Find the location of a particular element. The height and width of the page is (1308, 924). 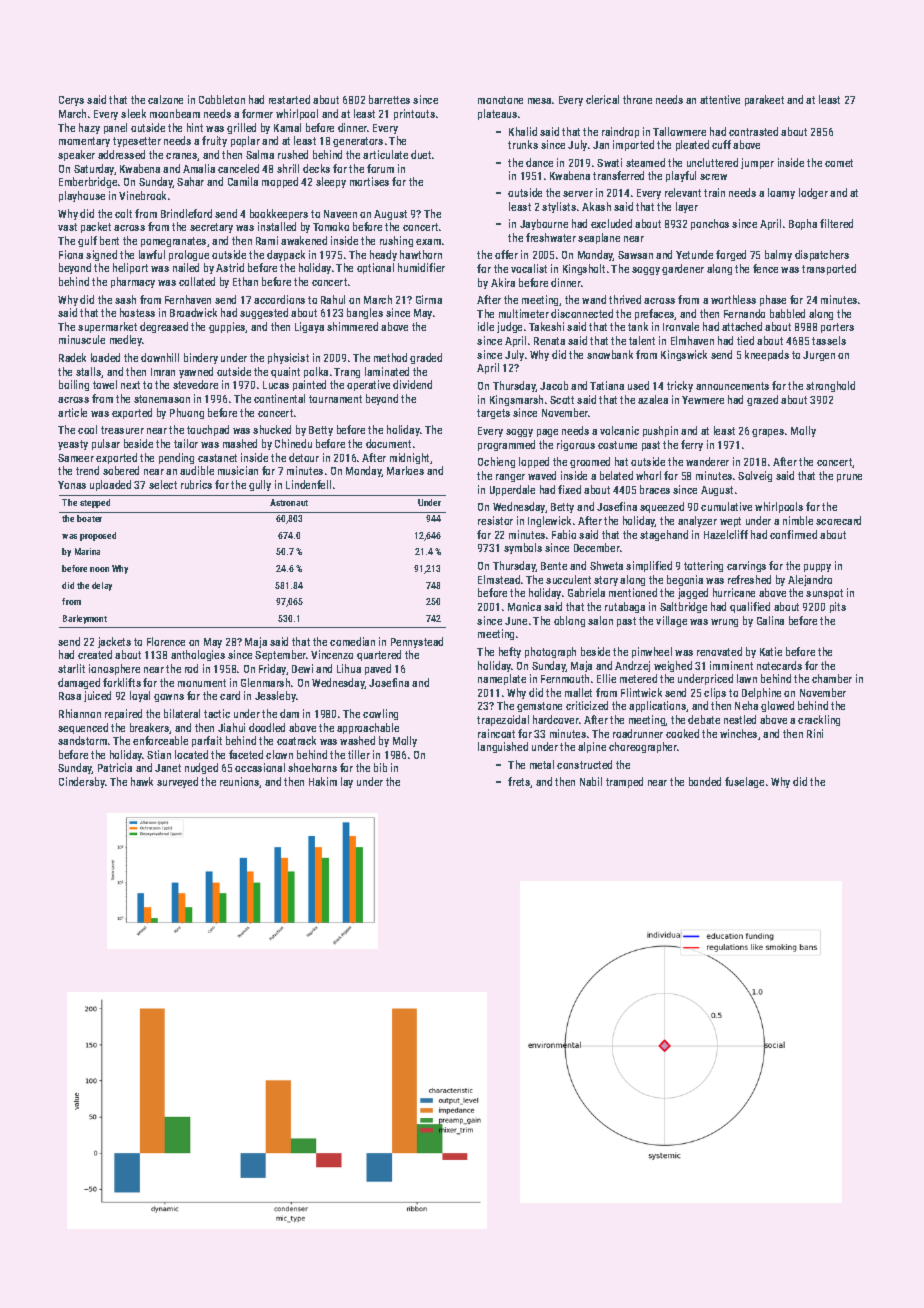

gardener is located at coordinates (683, 269).
